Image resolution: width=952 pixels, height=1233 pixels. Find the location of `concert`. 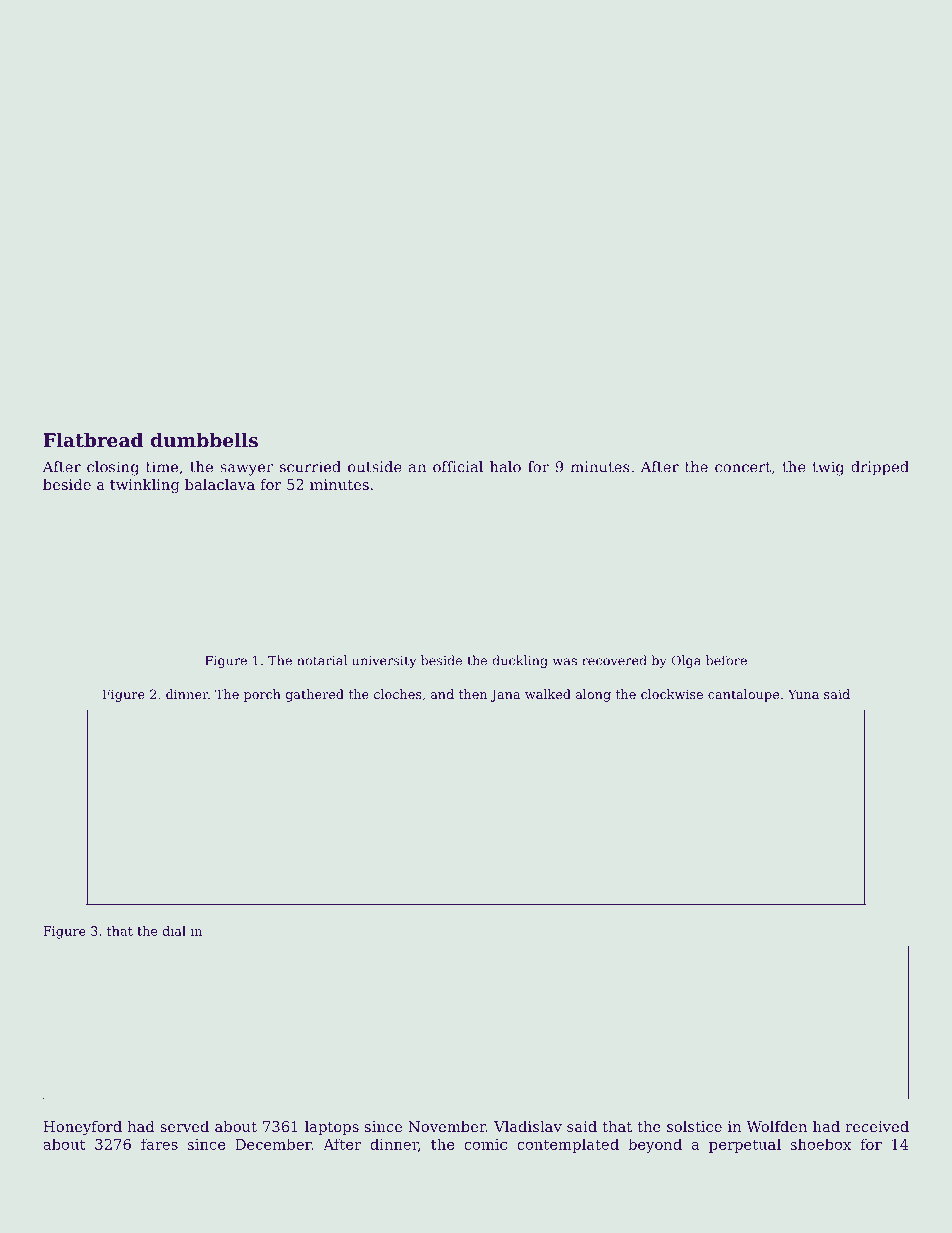

concert is located at coordinates (743, 467).
